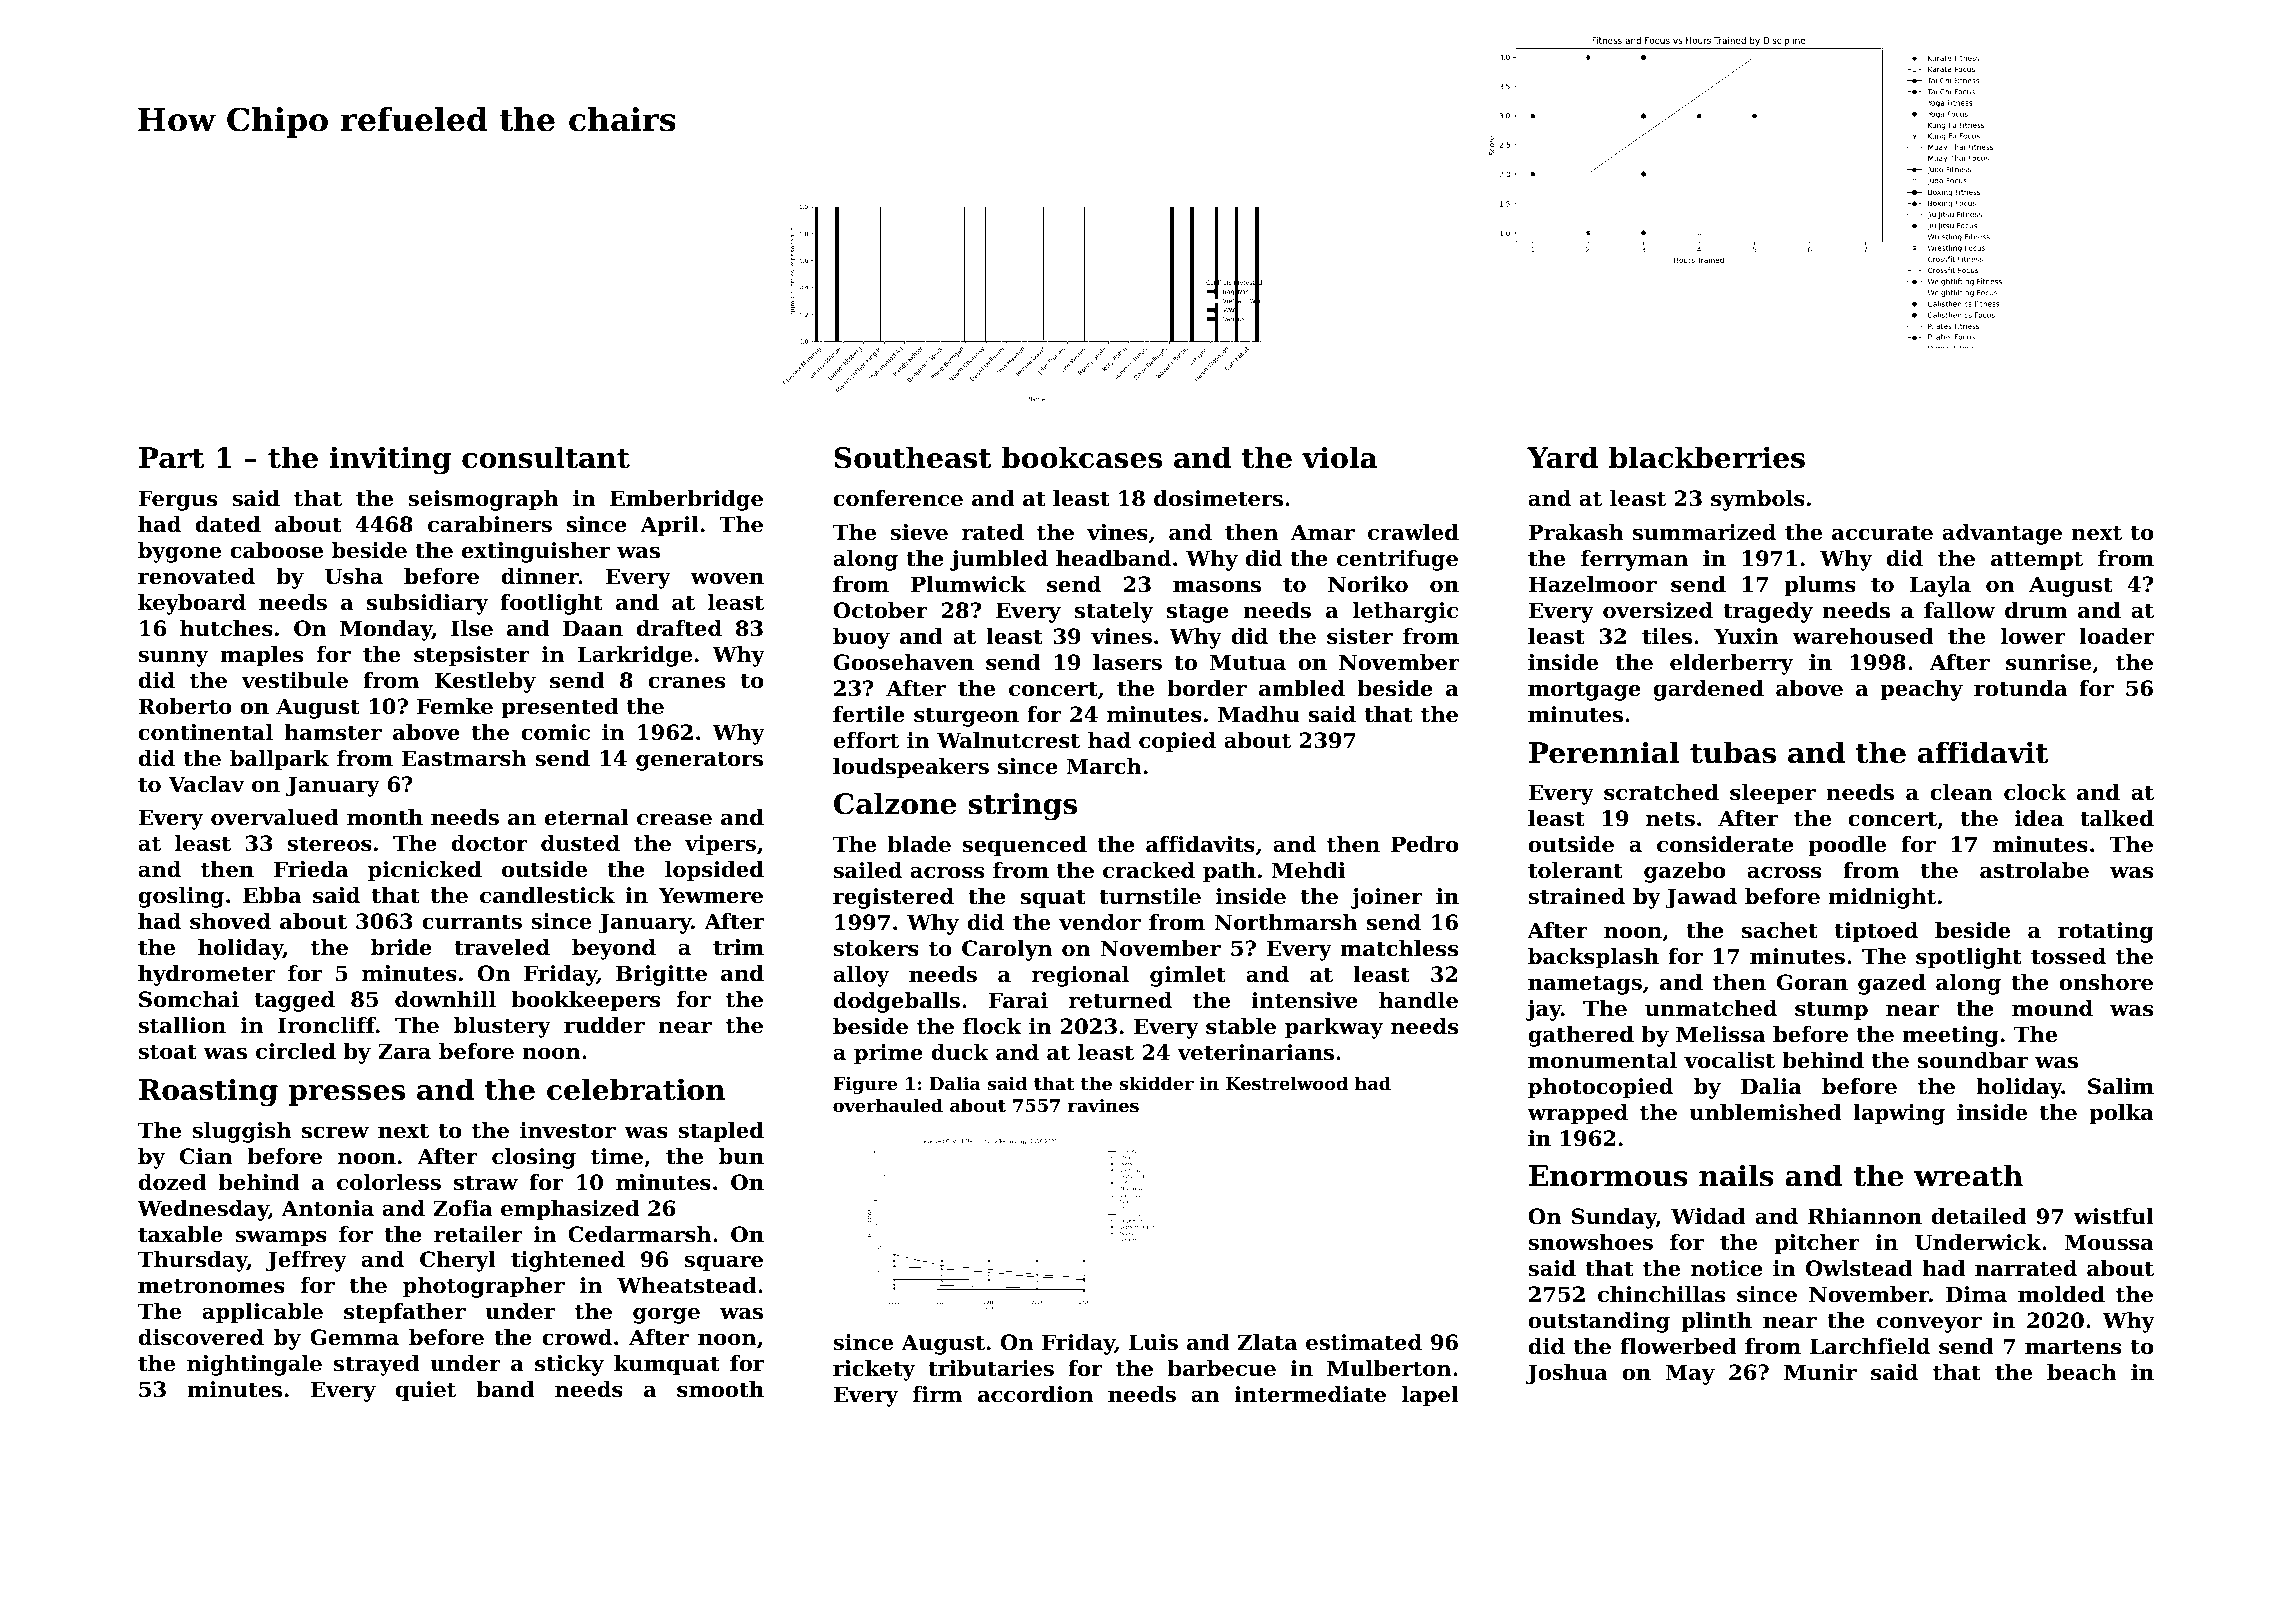 The image size is (2292, 1620). Describe the element at coordinates (1899, 1114) in the document. I see `lapwing` at that location.
